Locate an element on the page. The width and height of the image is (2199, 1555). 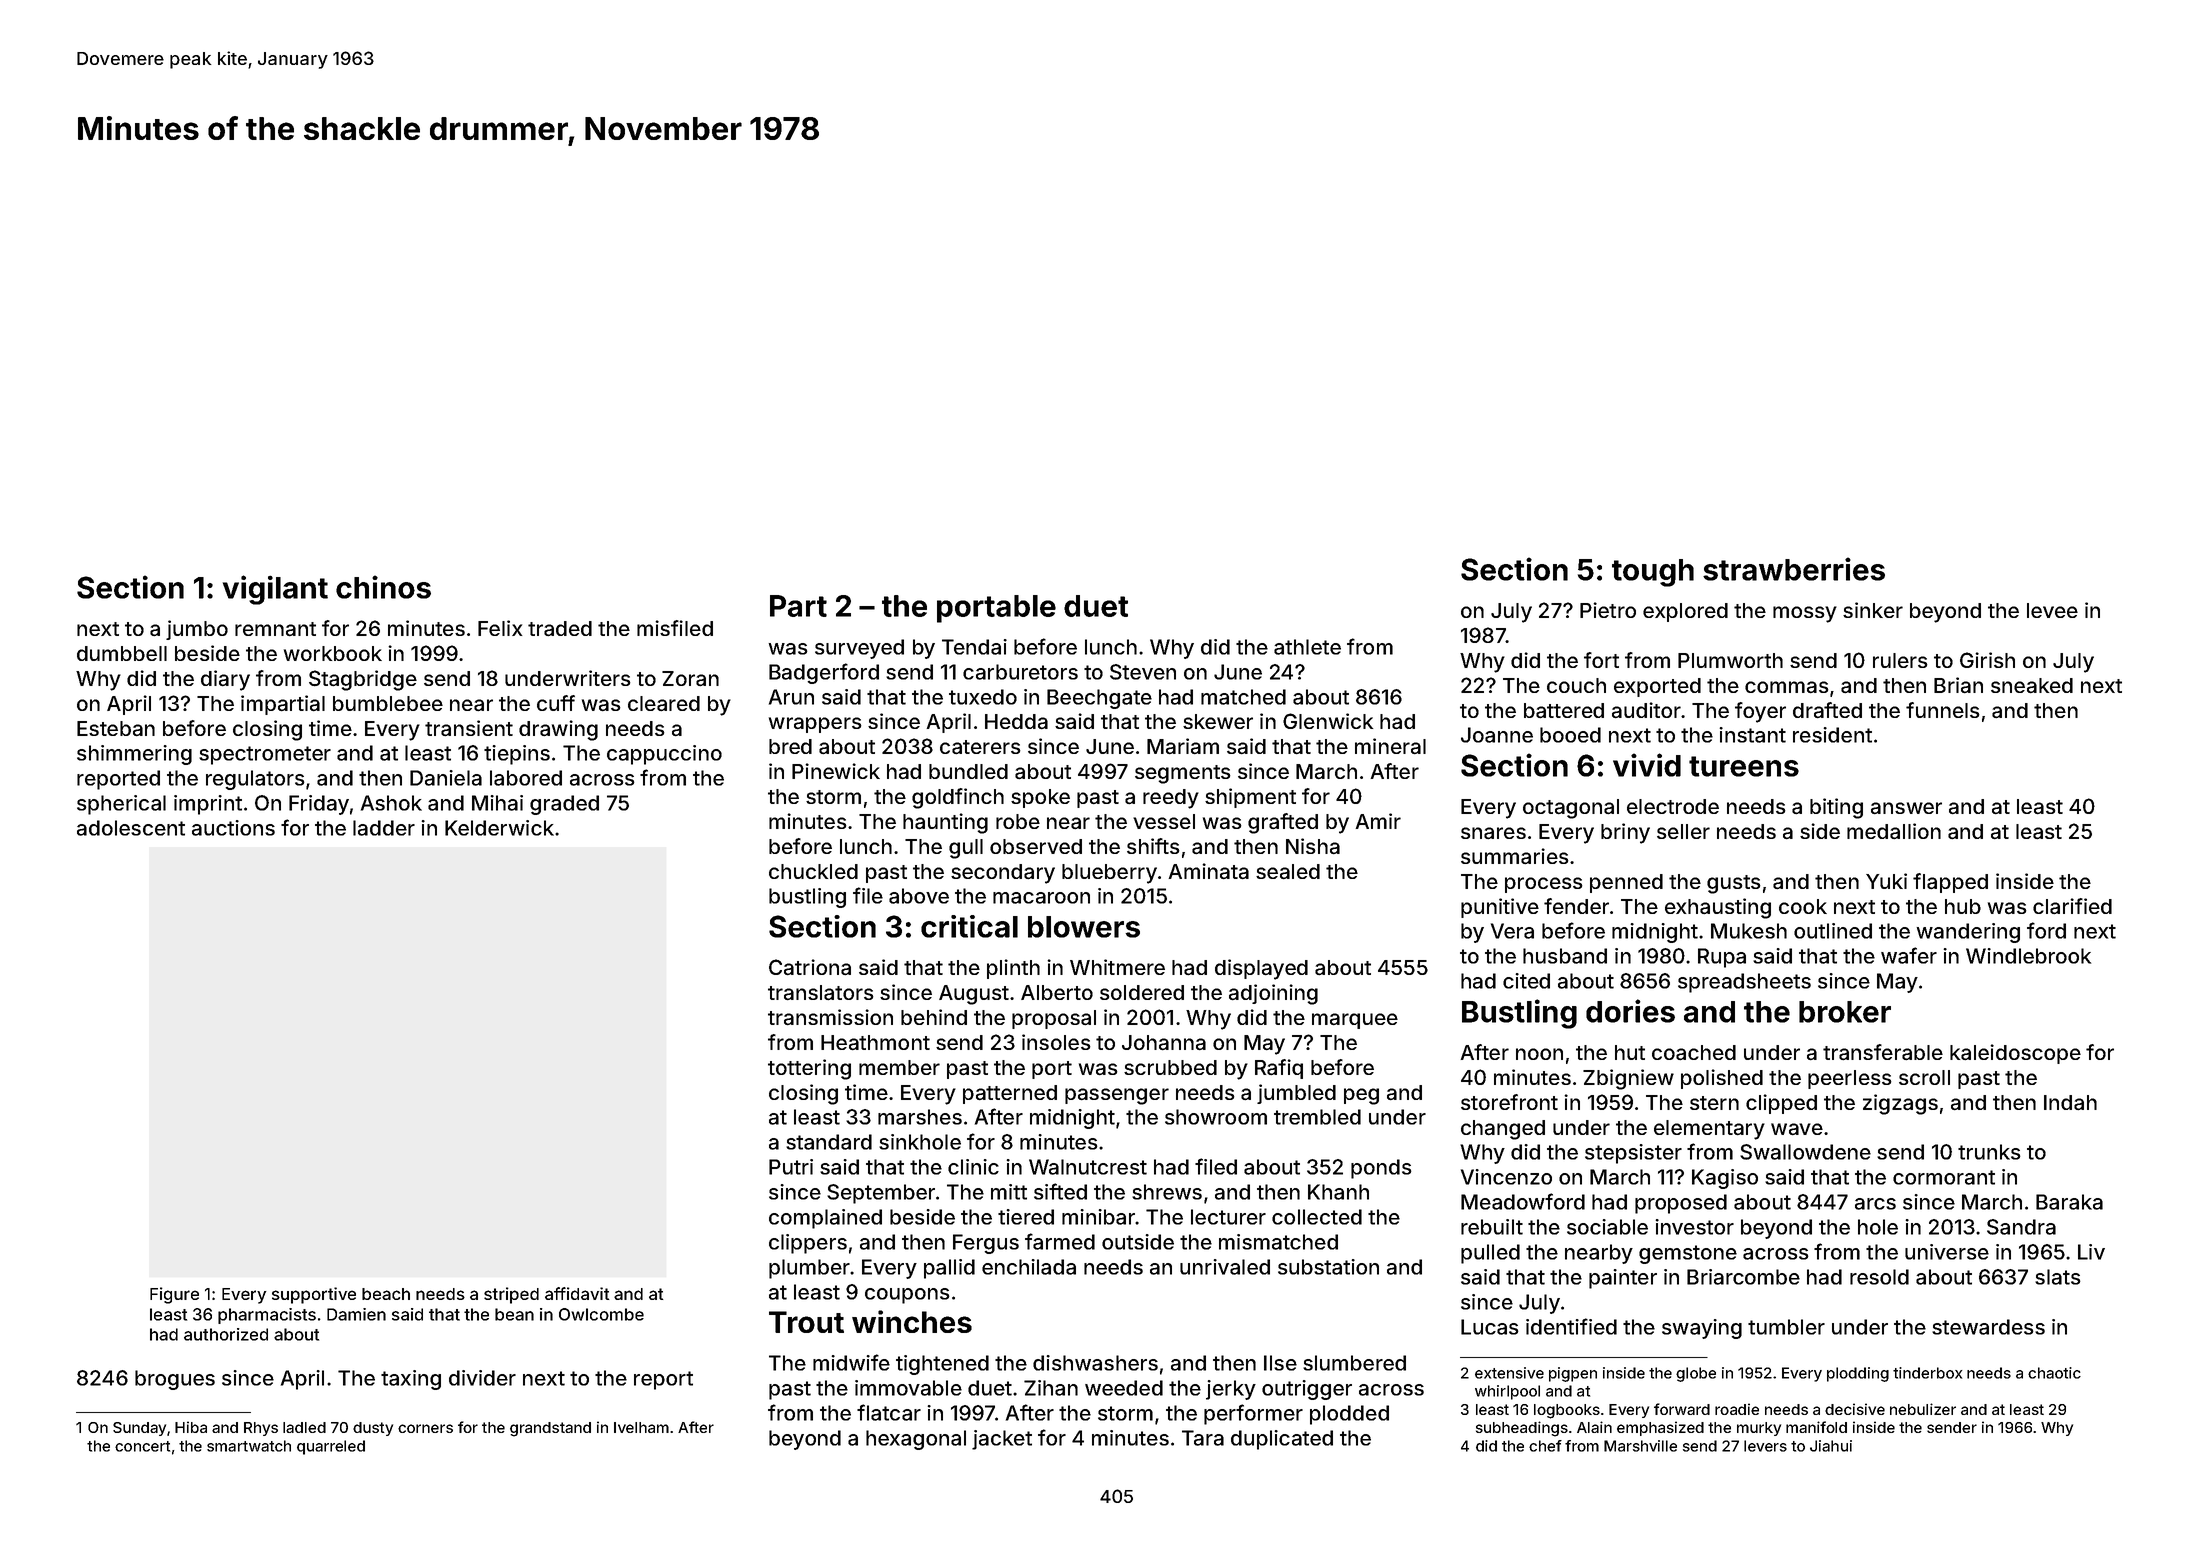
Figure is located at coordinates (174, 1295).
